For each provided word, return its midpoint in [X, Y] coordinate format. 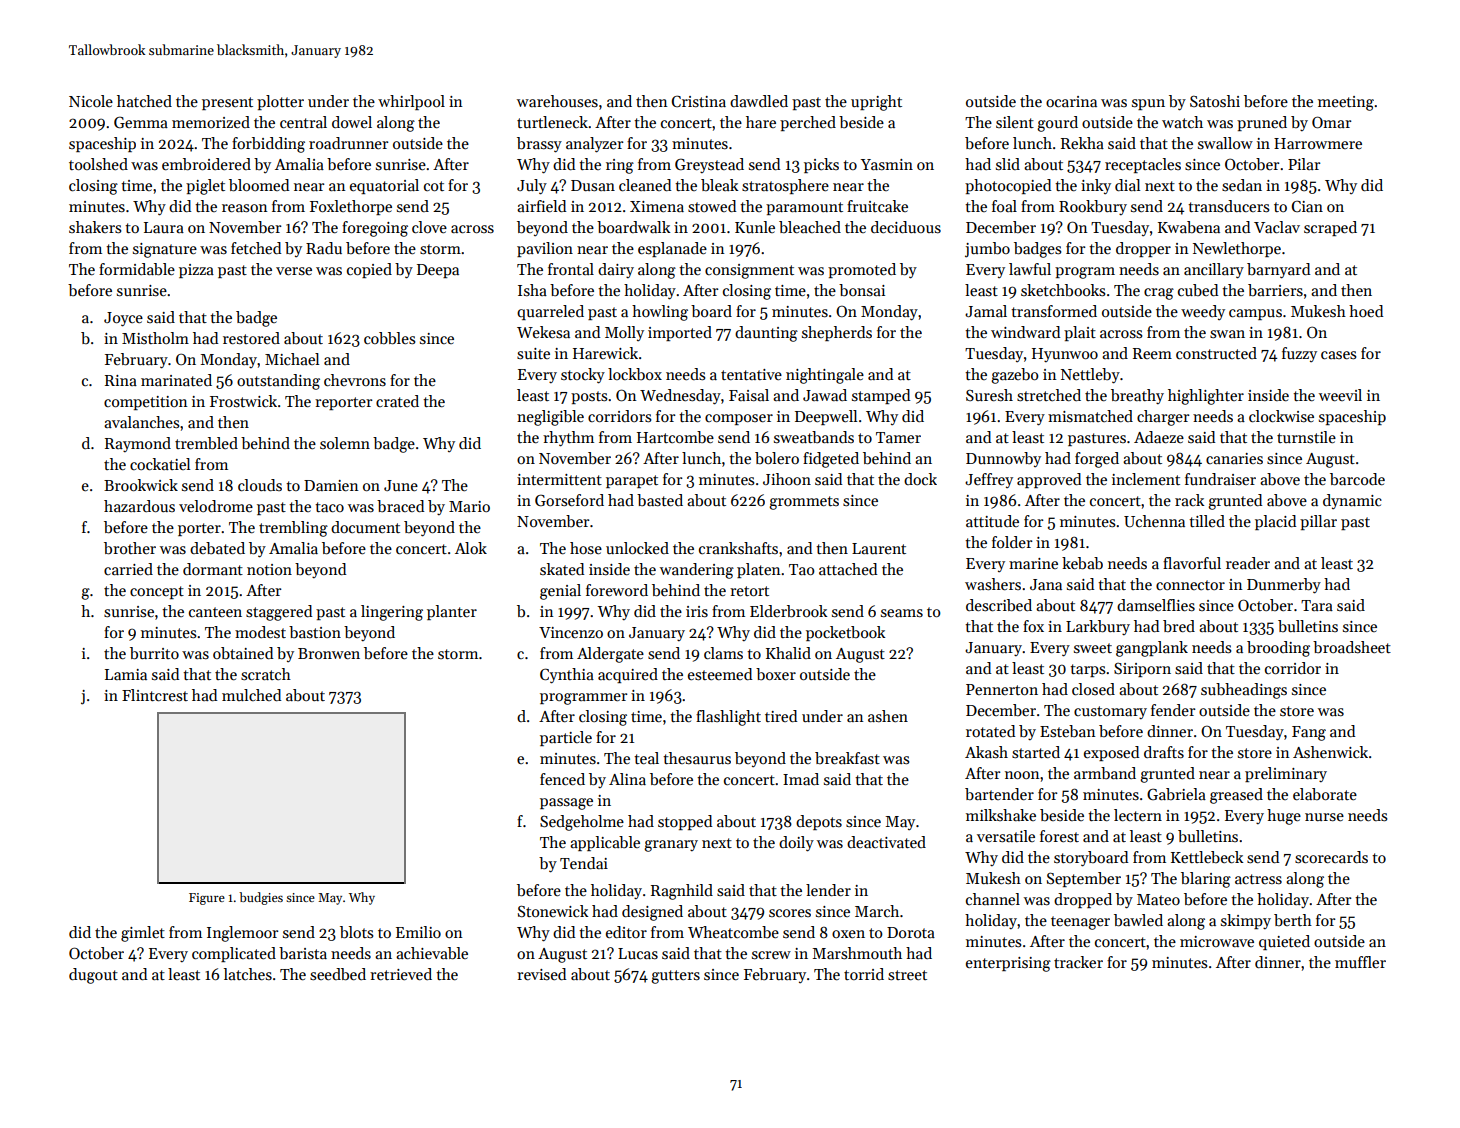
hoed [1366, 311]
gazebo [1015, 376]
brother [130, 548]
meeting [1346, 103]
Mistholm [155, 338]
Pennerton [1002, 689]
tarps [1087, 670]
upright [876, 103]
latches [248, 974]
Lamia [126, 674]
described [999, 605]
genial [560, 592]
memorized [211, 122]
